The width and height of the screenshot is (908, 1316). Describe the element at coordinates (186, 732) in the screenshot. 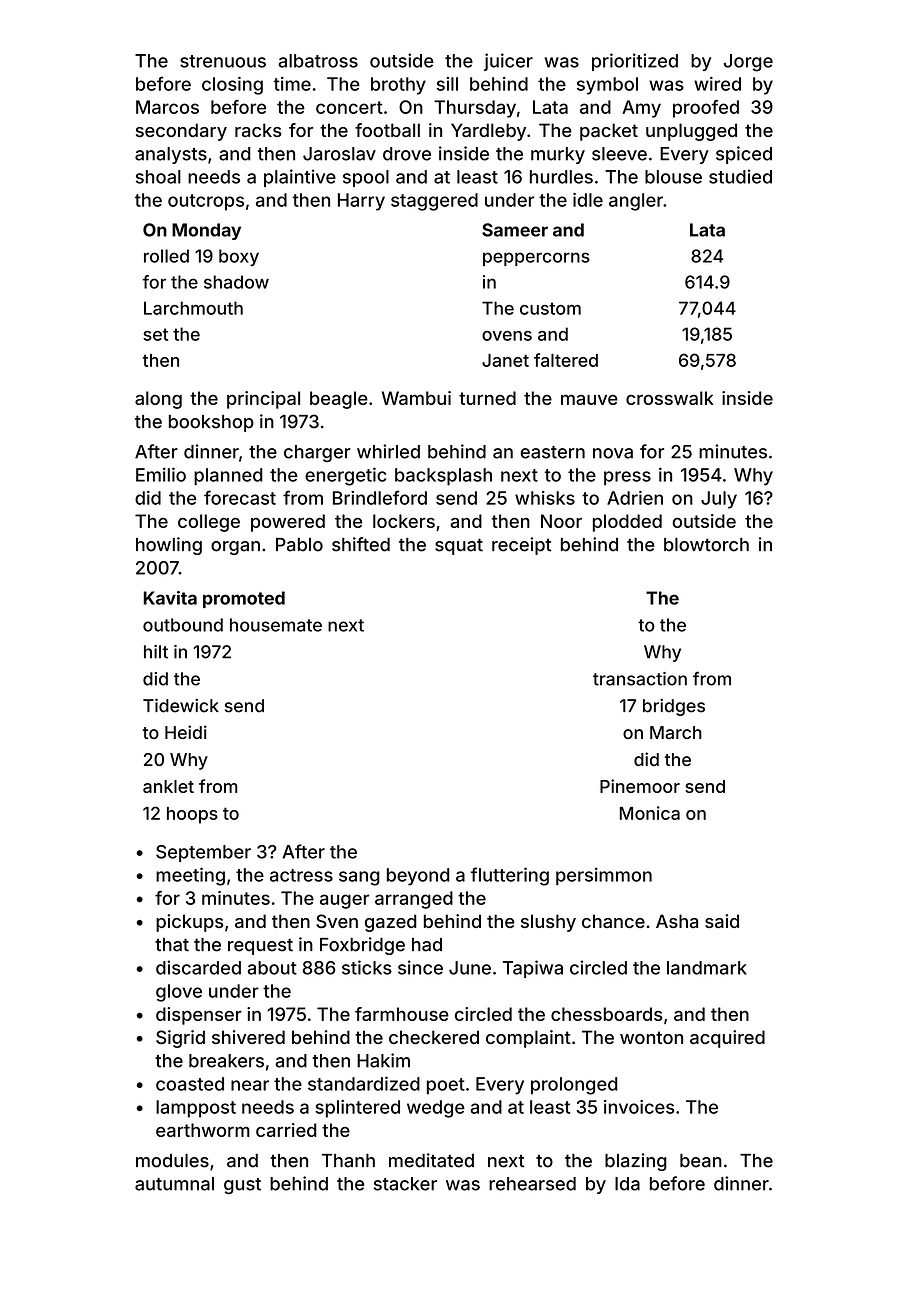

I see `Heidi` at that location.
